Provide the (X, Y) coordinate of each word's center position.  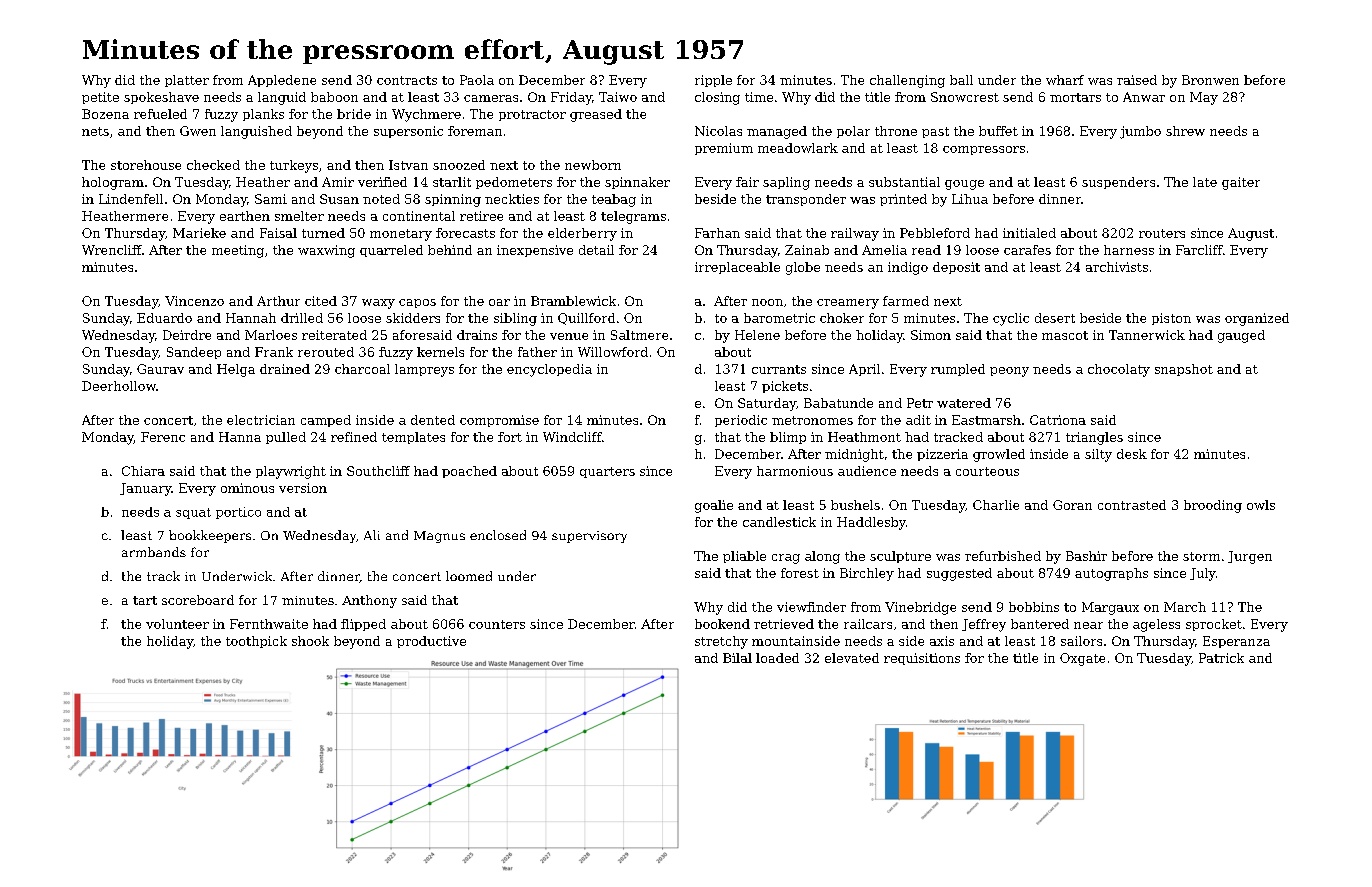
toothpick (256, 642)
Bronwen (1210, 80)
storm (1201, 556)
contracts (407, 80)
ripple (713, 81)
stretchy (721, 642)
